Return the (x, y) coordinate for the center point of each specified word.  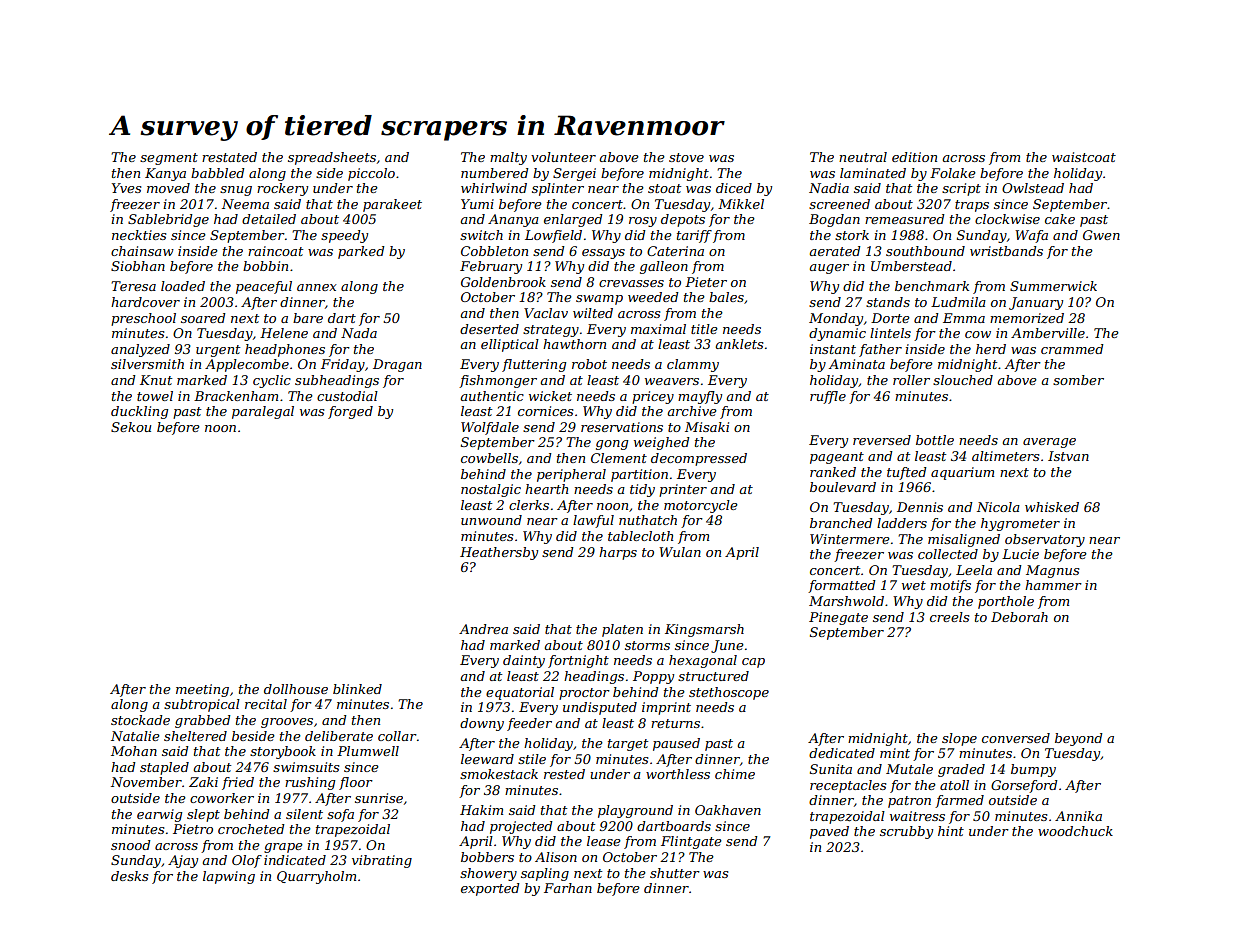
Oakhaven (728, 810)
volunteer (563, 157)
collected (948, 554)
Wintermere (850, 539)
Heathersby (499, 553)
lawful (593, 521)
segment (169, 159)
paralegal (263, 412)
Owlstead (1033, 188)
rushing (310, 783)
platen (622, 630)
